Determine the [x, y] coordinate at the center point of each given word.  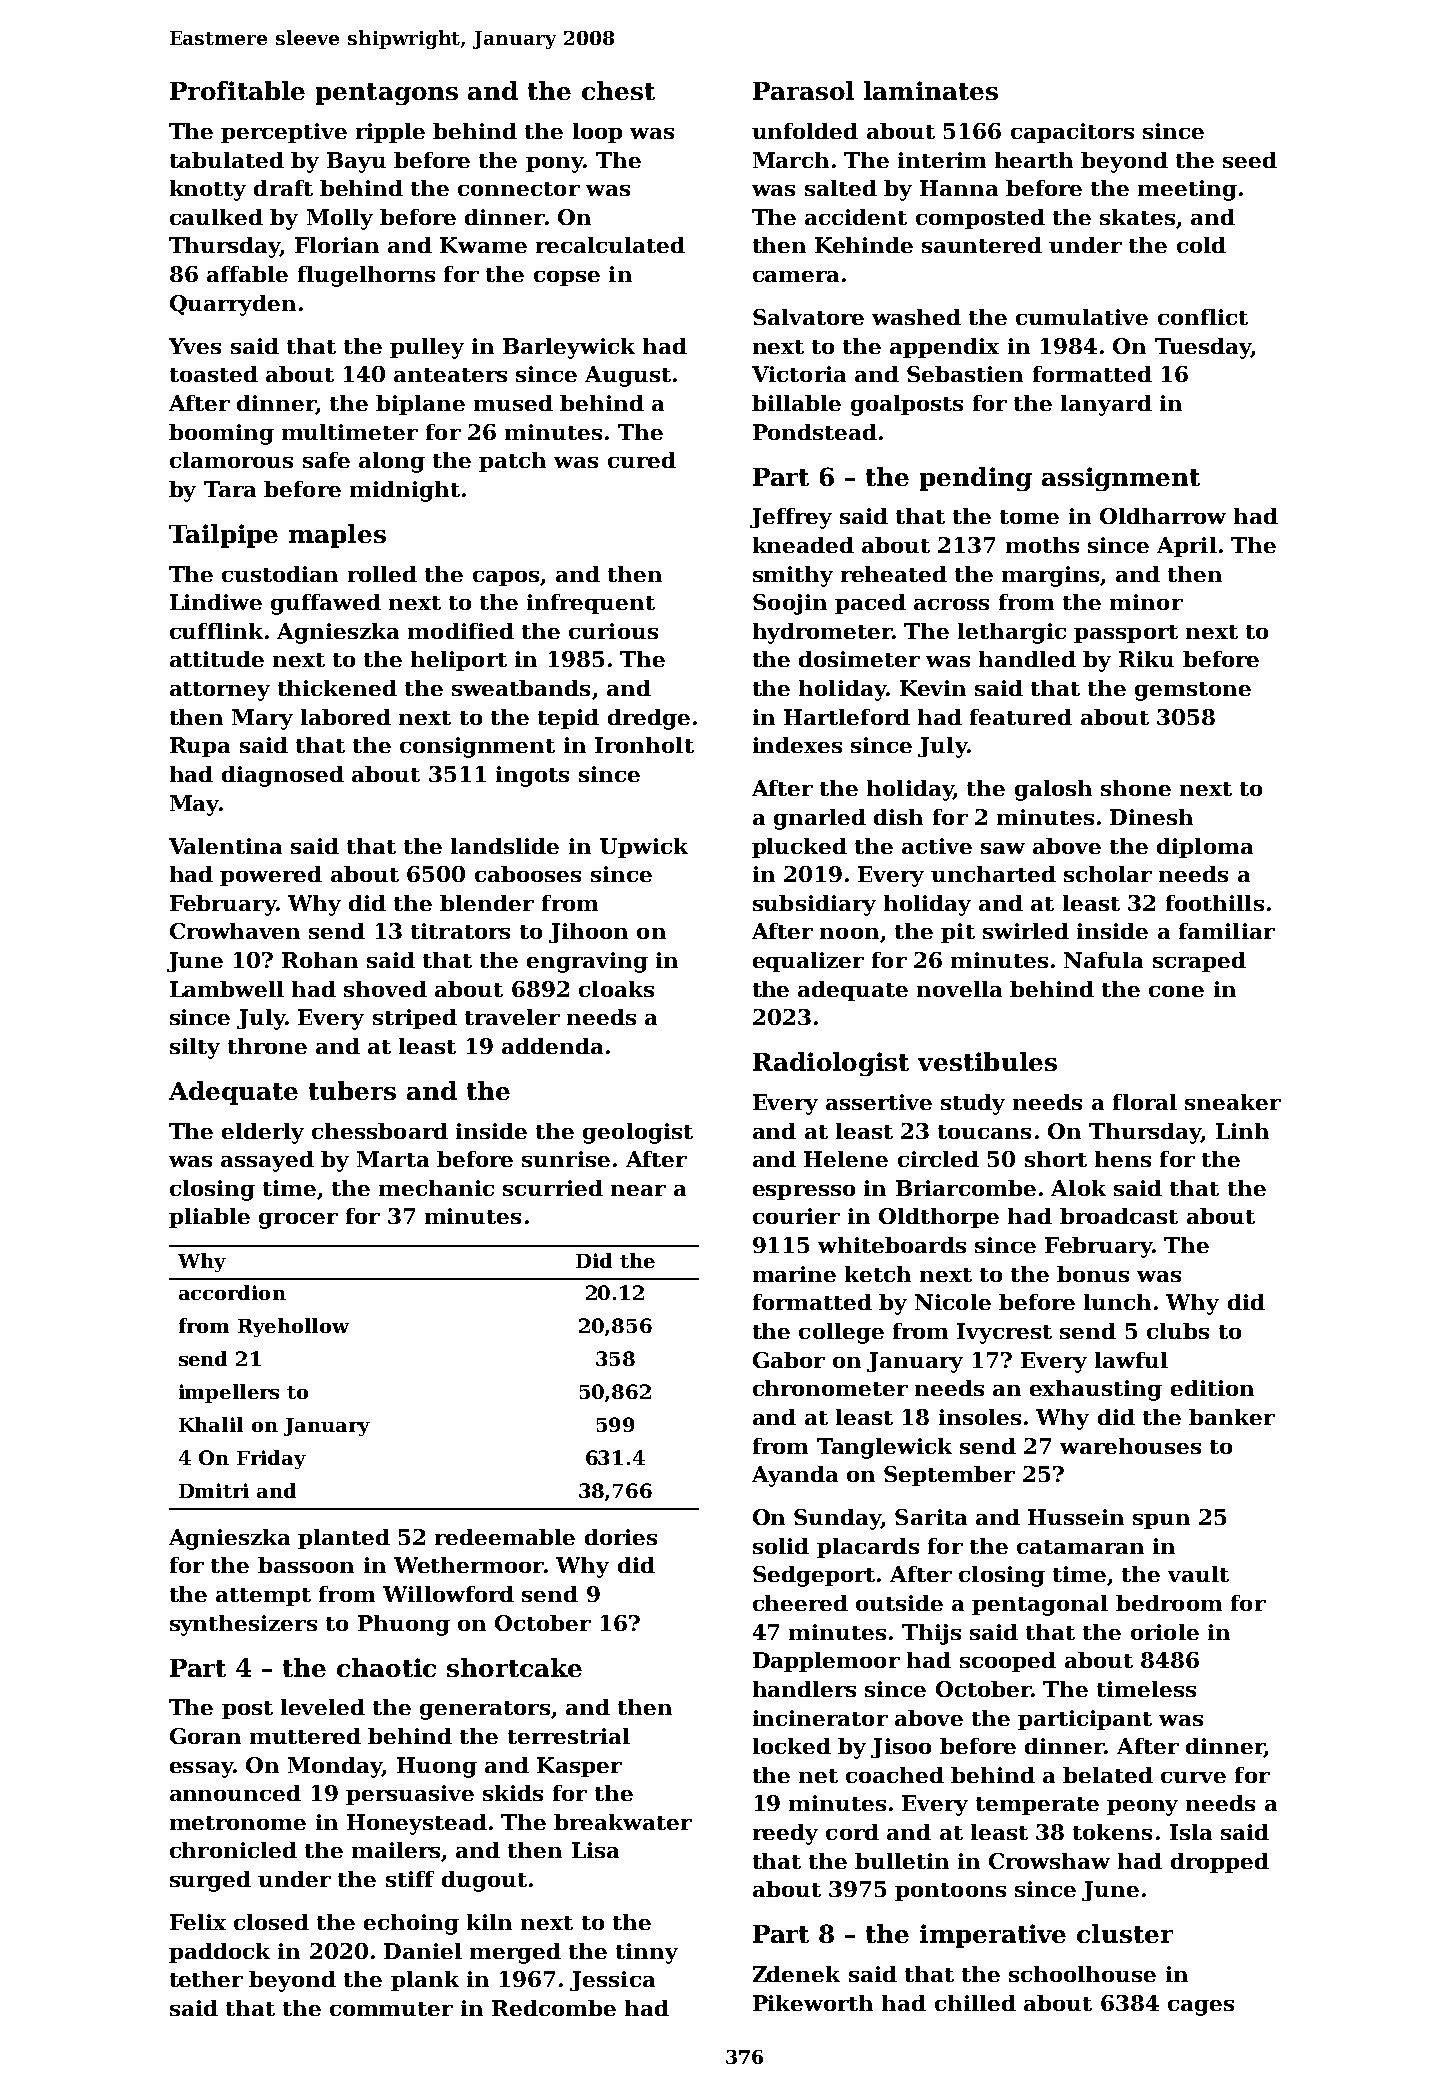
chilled [975, 2003]
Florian [337, 245]
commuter [391, 2009]
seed [1250, 160]
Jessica [612, 1981]
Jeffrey [791, 518]
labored [346, 717]
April [1187, 547]
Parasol [803, 90]
